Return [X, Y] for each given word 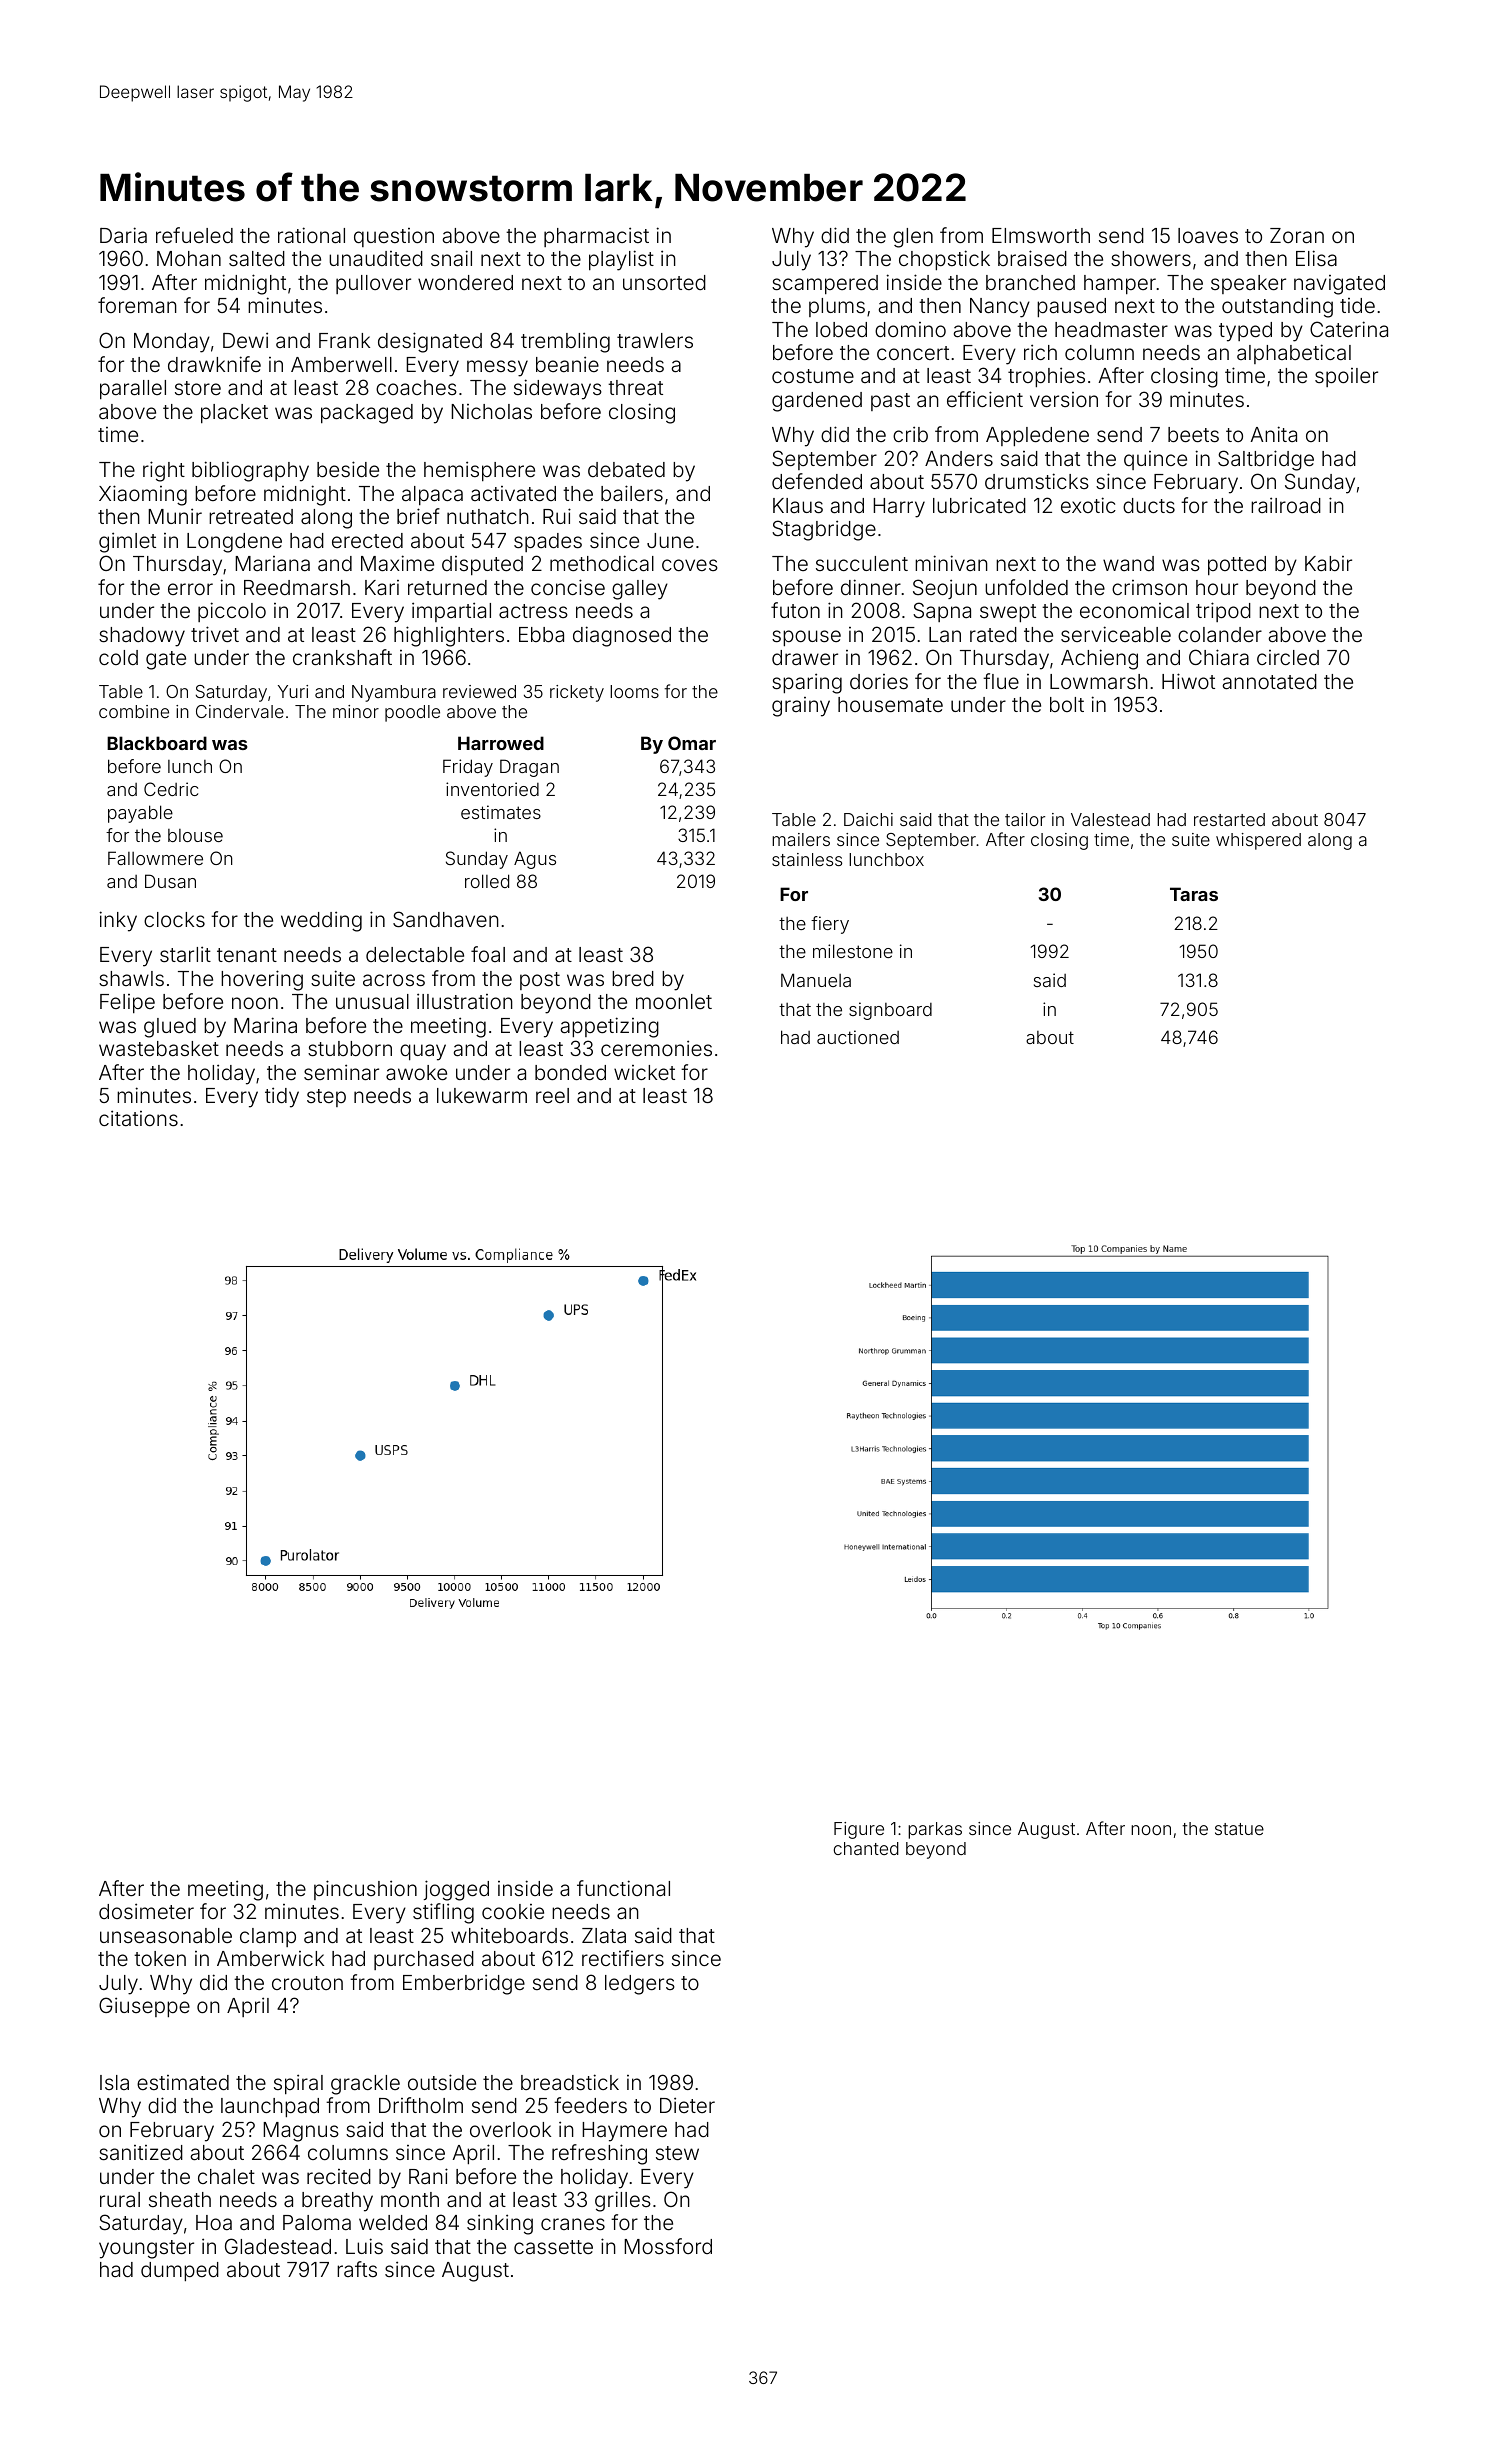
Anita [1274, 434]
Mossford [668, 2246]
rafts [357, 2269]
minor [356, 711]
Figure [859, 1830]
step [326, 1098]
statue [1239, 1829]
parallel [133, 389]
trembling [565, 342]
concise [568, 587]
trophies [1046, 377]
